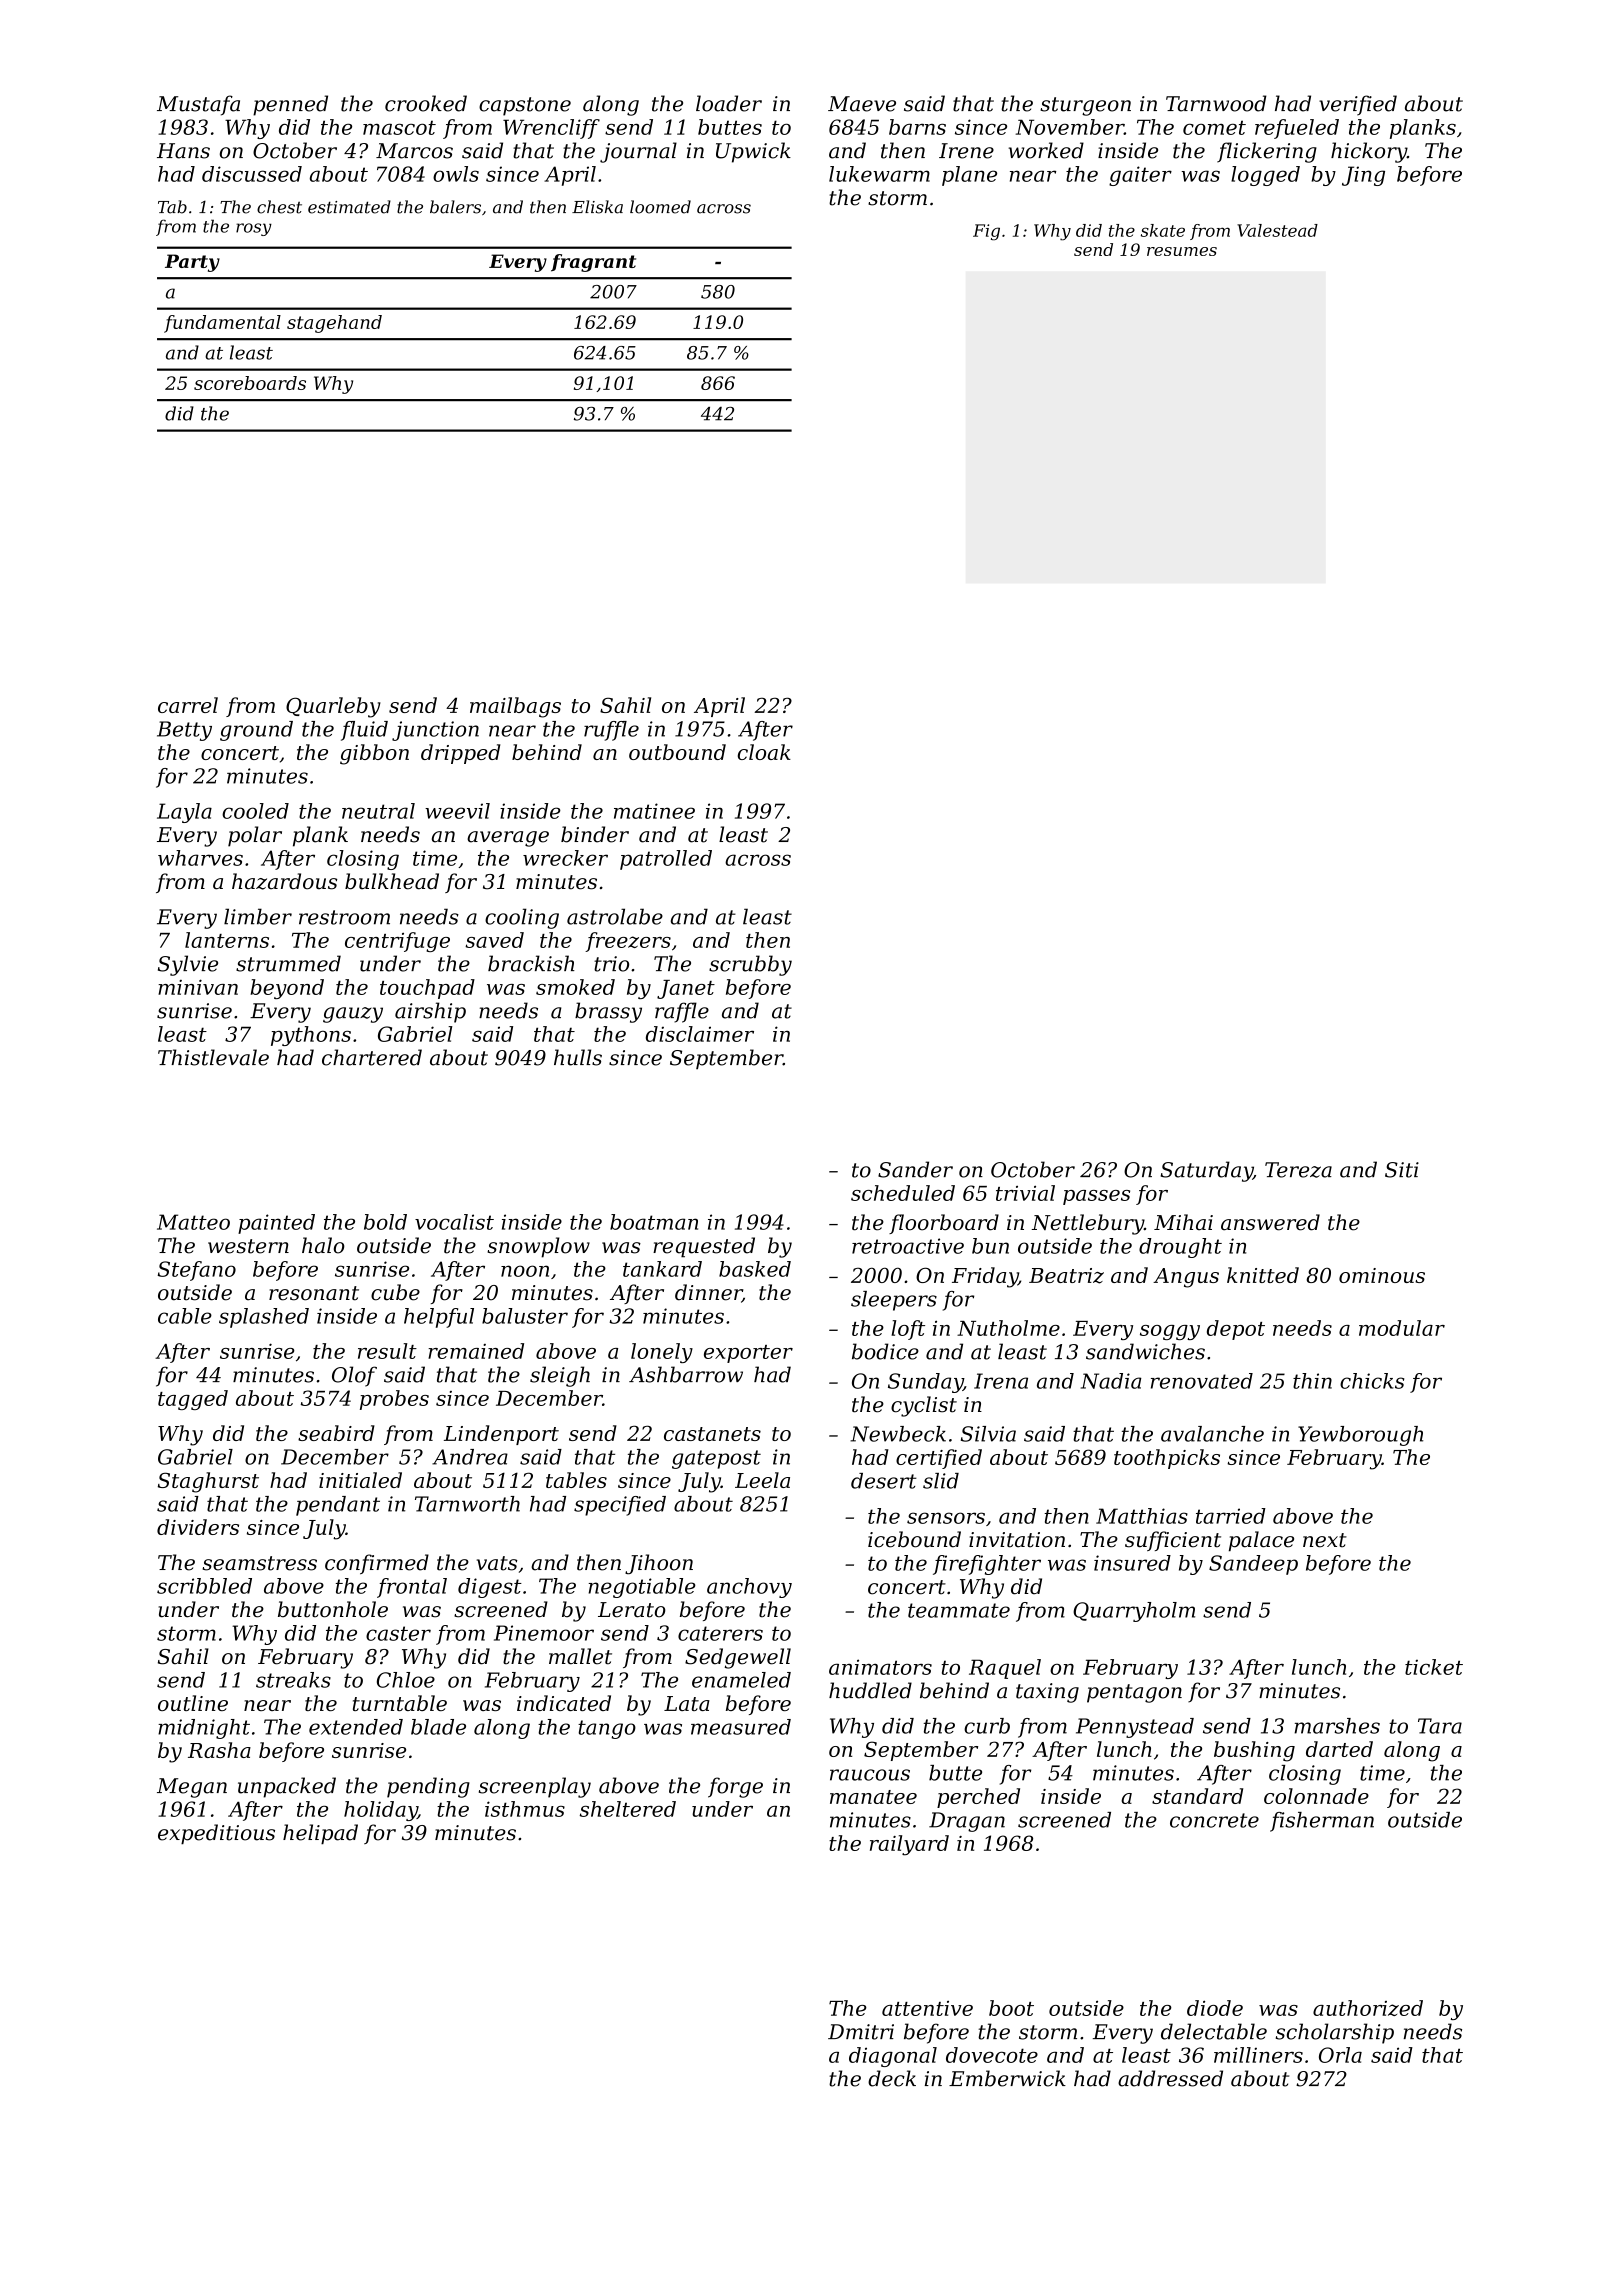 Image resolution: width=1620 pixels, height=2292 pixels. Describe the element at coordinates (700, 1034) in the screenshot. I see `disclaimer` at that location.
